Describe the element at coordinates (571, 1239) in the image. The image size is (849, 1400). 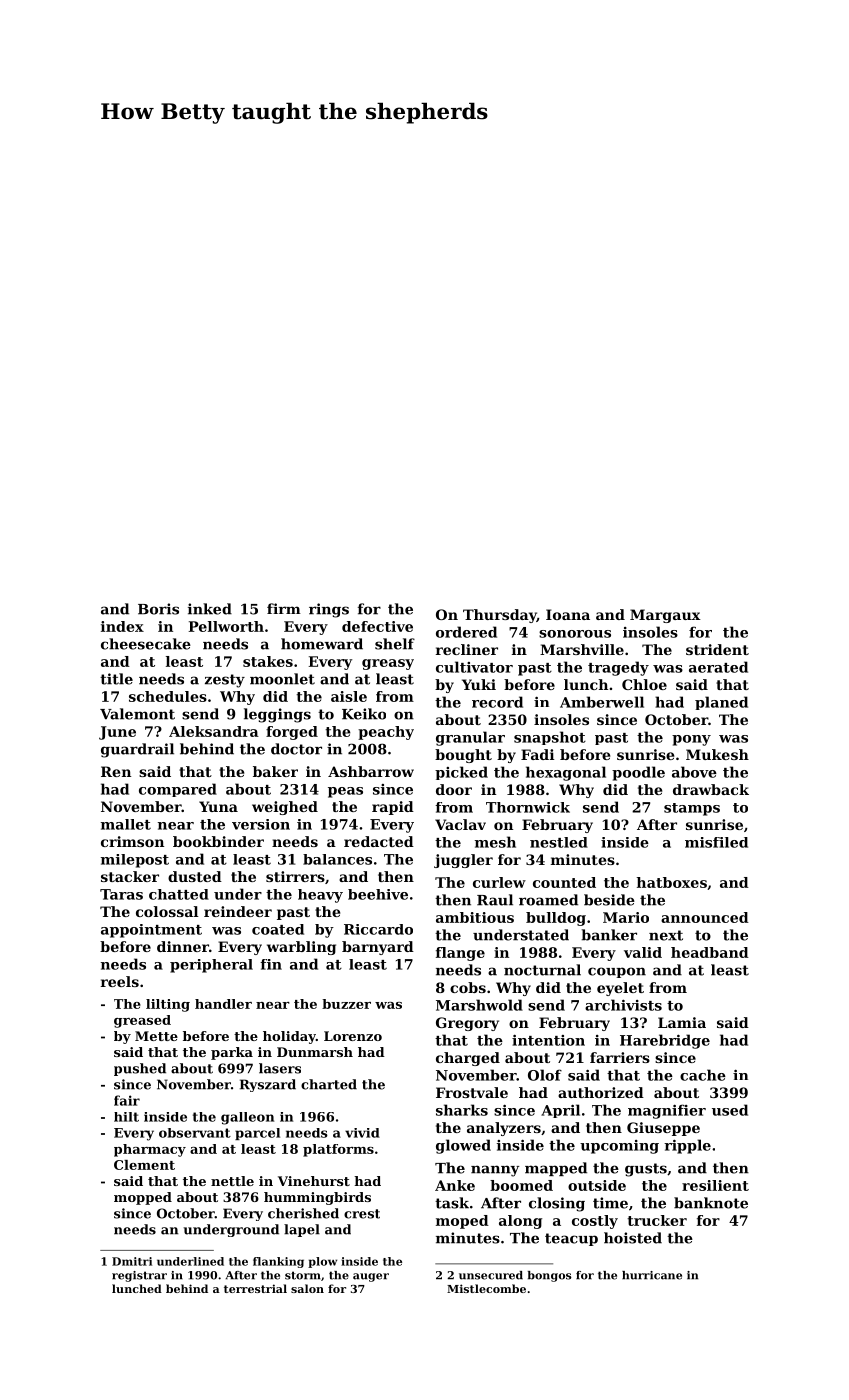
I see `teacup` at that location.
